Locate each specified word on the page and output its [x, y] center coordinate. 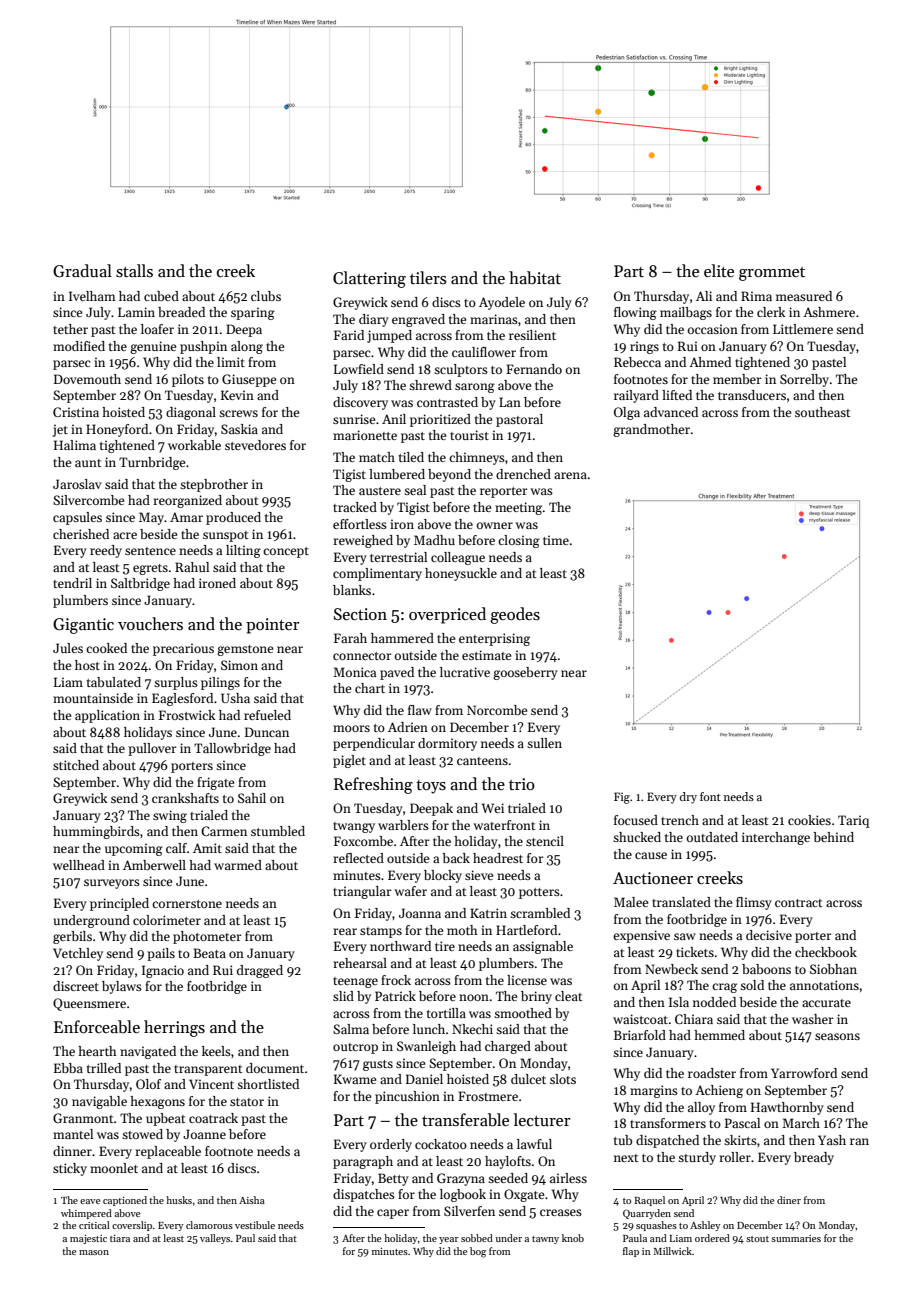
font [710, 796]
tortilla [446, 1013]
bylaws [122, 987]
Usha [235, 698]
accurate [826, 1003]
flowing [635, 313]
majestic [88, 1239]
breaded [181, 312]
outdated [712, 837]
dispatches [364, 1195]
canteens [482, 761]
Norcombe [497, 710]
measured [804, 296]
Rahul [192, 567]
